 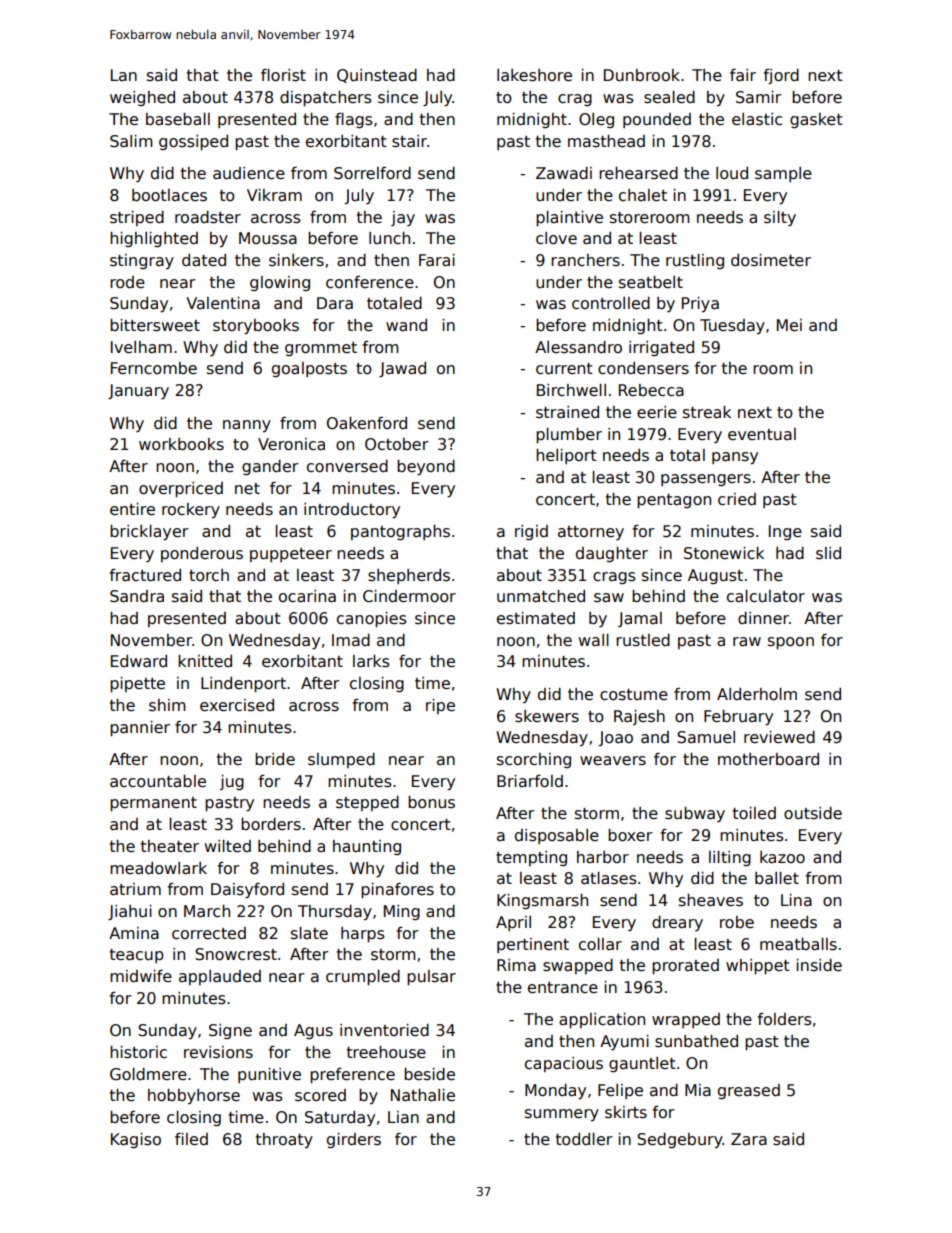 I want to click on eventual, so click(x=762, y=434).
